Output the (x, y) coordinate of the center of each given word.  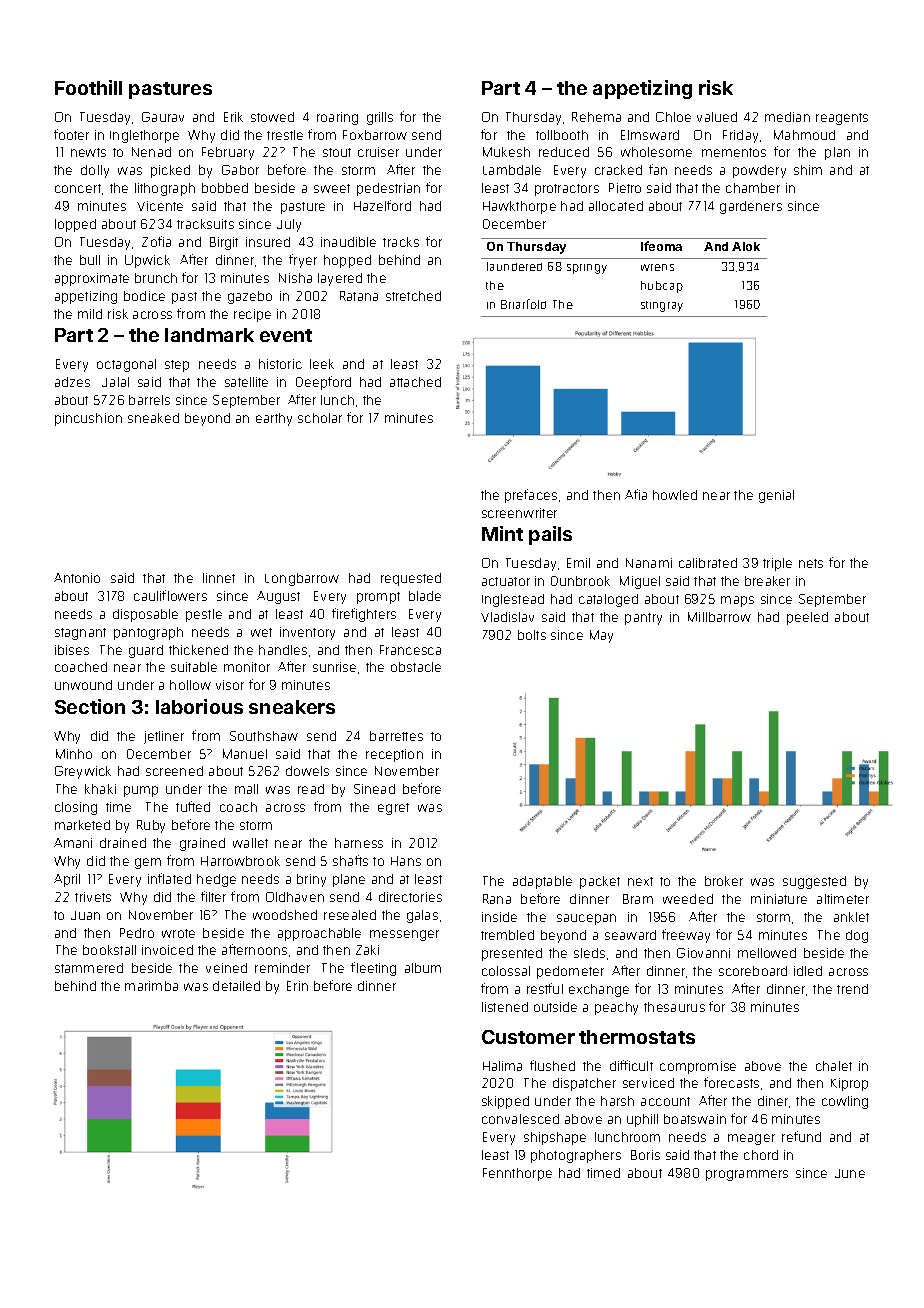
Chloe (673, 117)
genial (776, 496)
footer (71, 134)
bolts (532, 635)
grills (380, 118)
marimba (151, 986)
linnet (219, 578)
